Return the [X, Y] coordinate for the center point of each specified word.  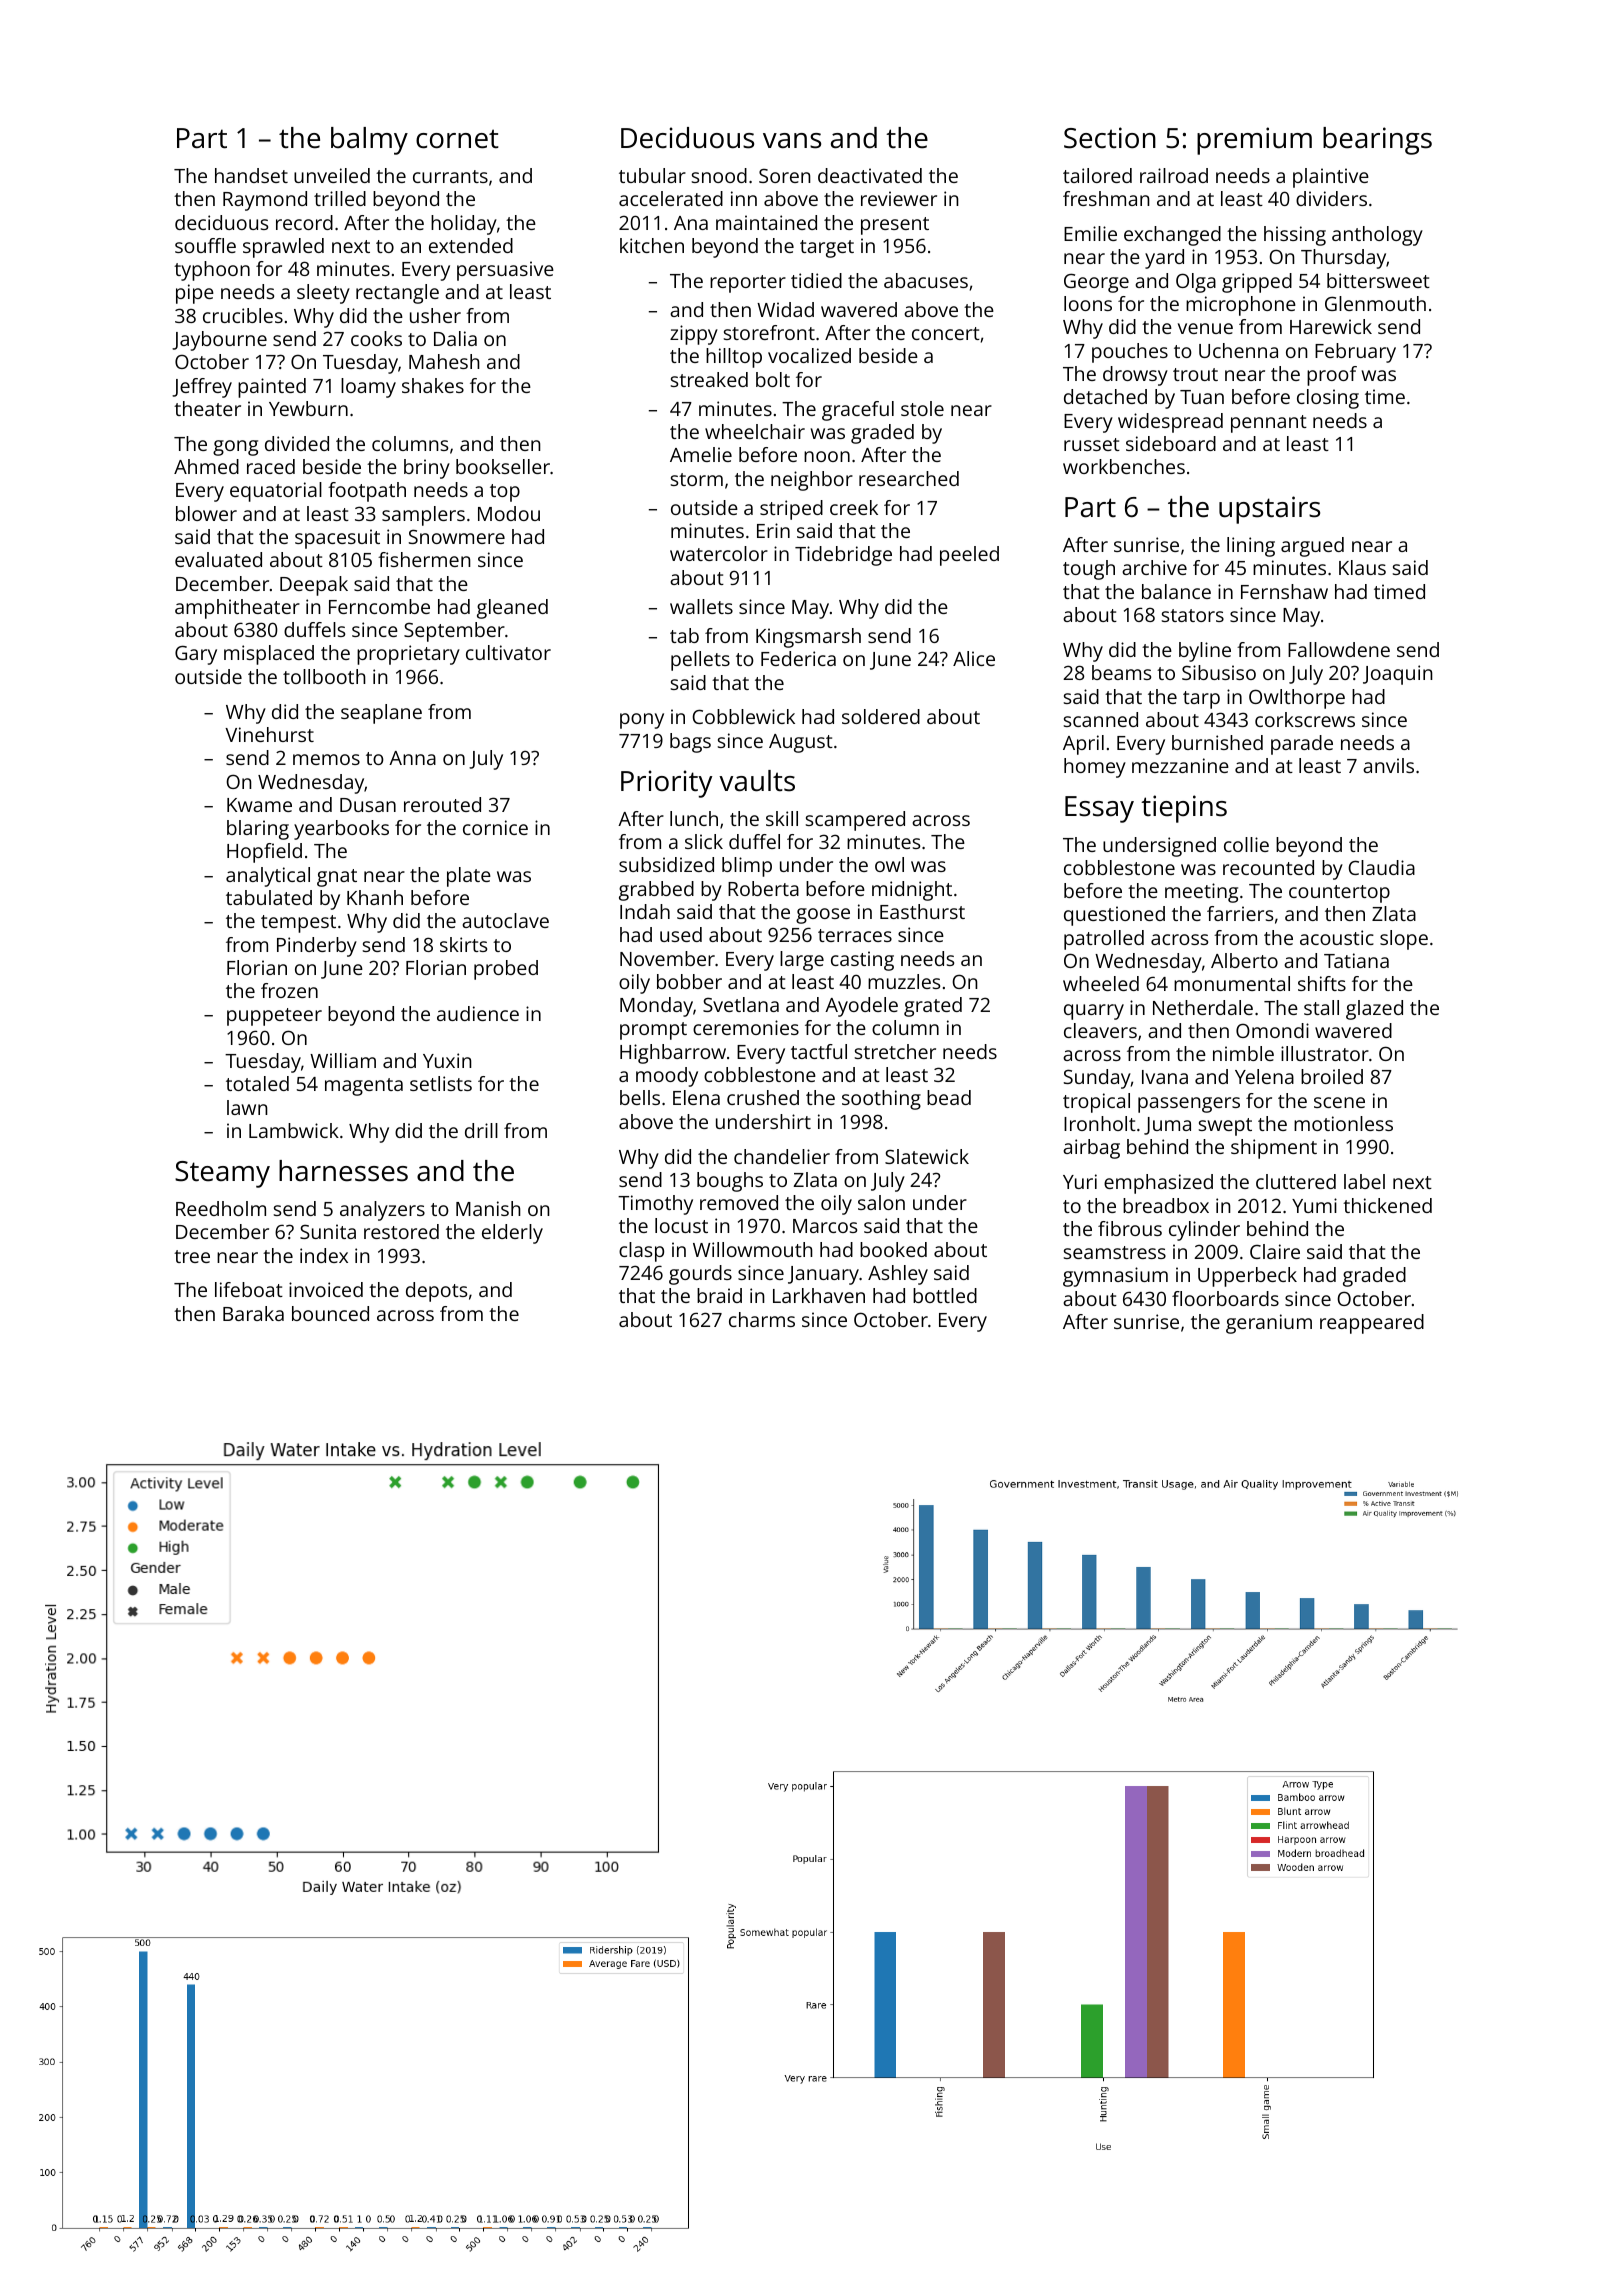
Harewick [1331, 326]
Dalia [455, 338]
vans [792, 141]
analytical [268, 877]
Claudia [1381, 867]
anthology [1377, 236]
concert [946, 333]
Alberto [1244, 960]
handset [251, 175]
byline [1205, 652]
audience [478, 1013]
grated [933, 1007]
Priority [666, 784]
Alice [974, 658]
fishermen [424, 559]
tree [192, 1256]
